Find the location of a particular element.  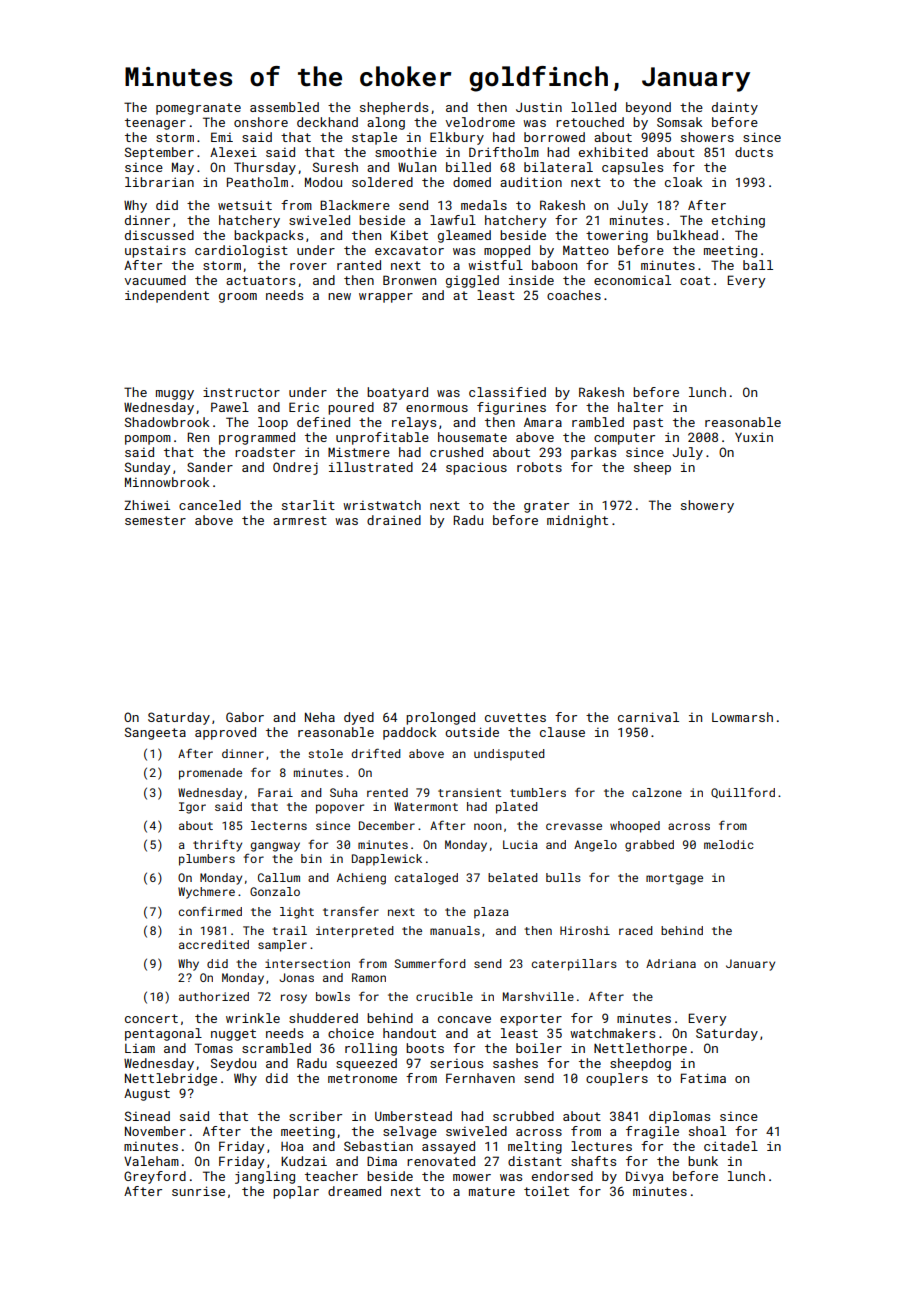

Minnowbrook is located at coordinates (167, 482).
